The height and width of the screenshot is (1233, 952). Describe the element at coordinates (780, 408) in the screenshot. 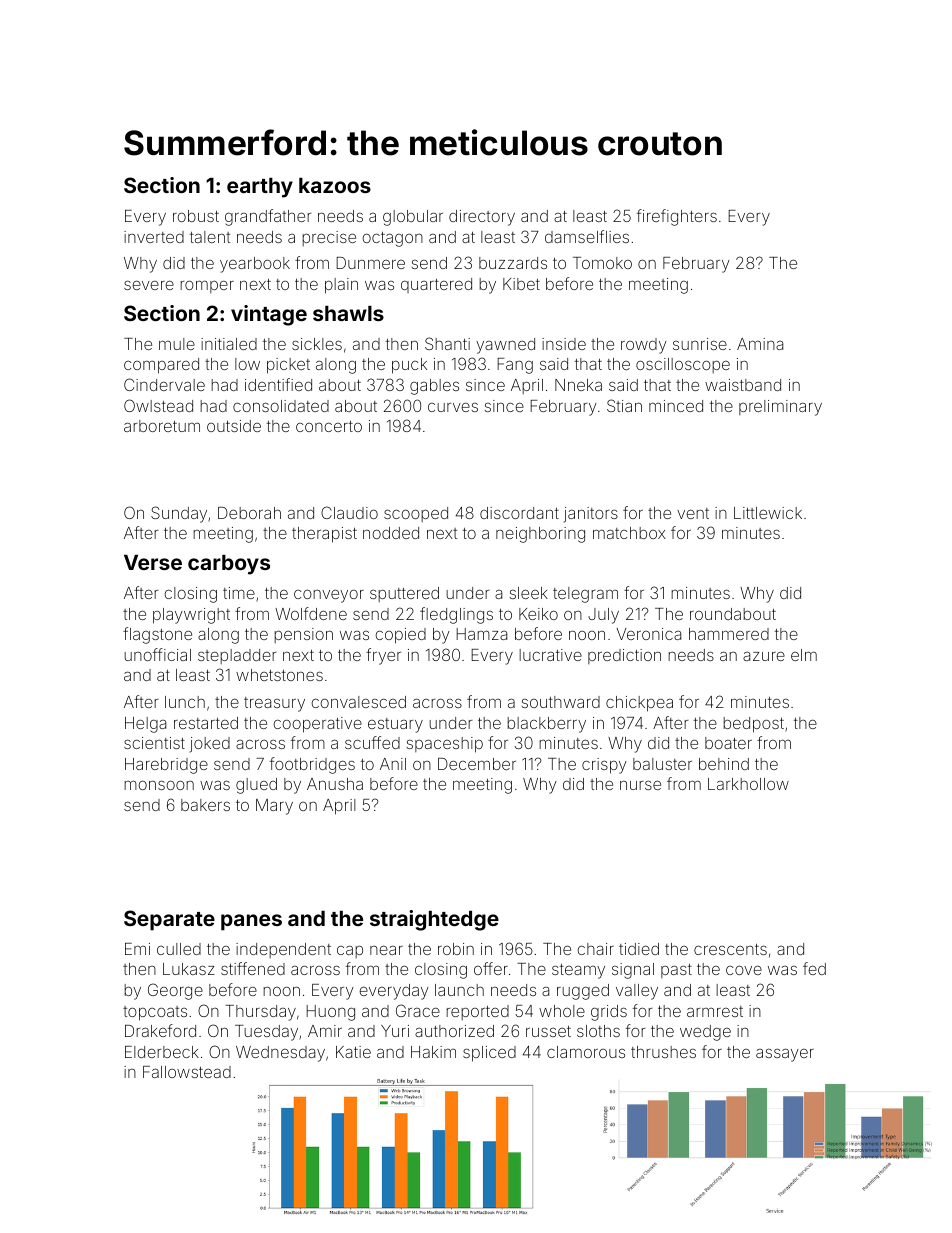

I see `preliminary` at that location.
